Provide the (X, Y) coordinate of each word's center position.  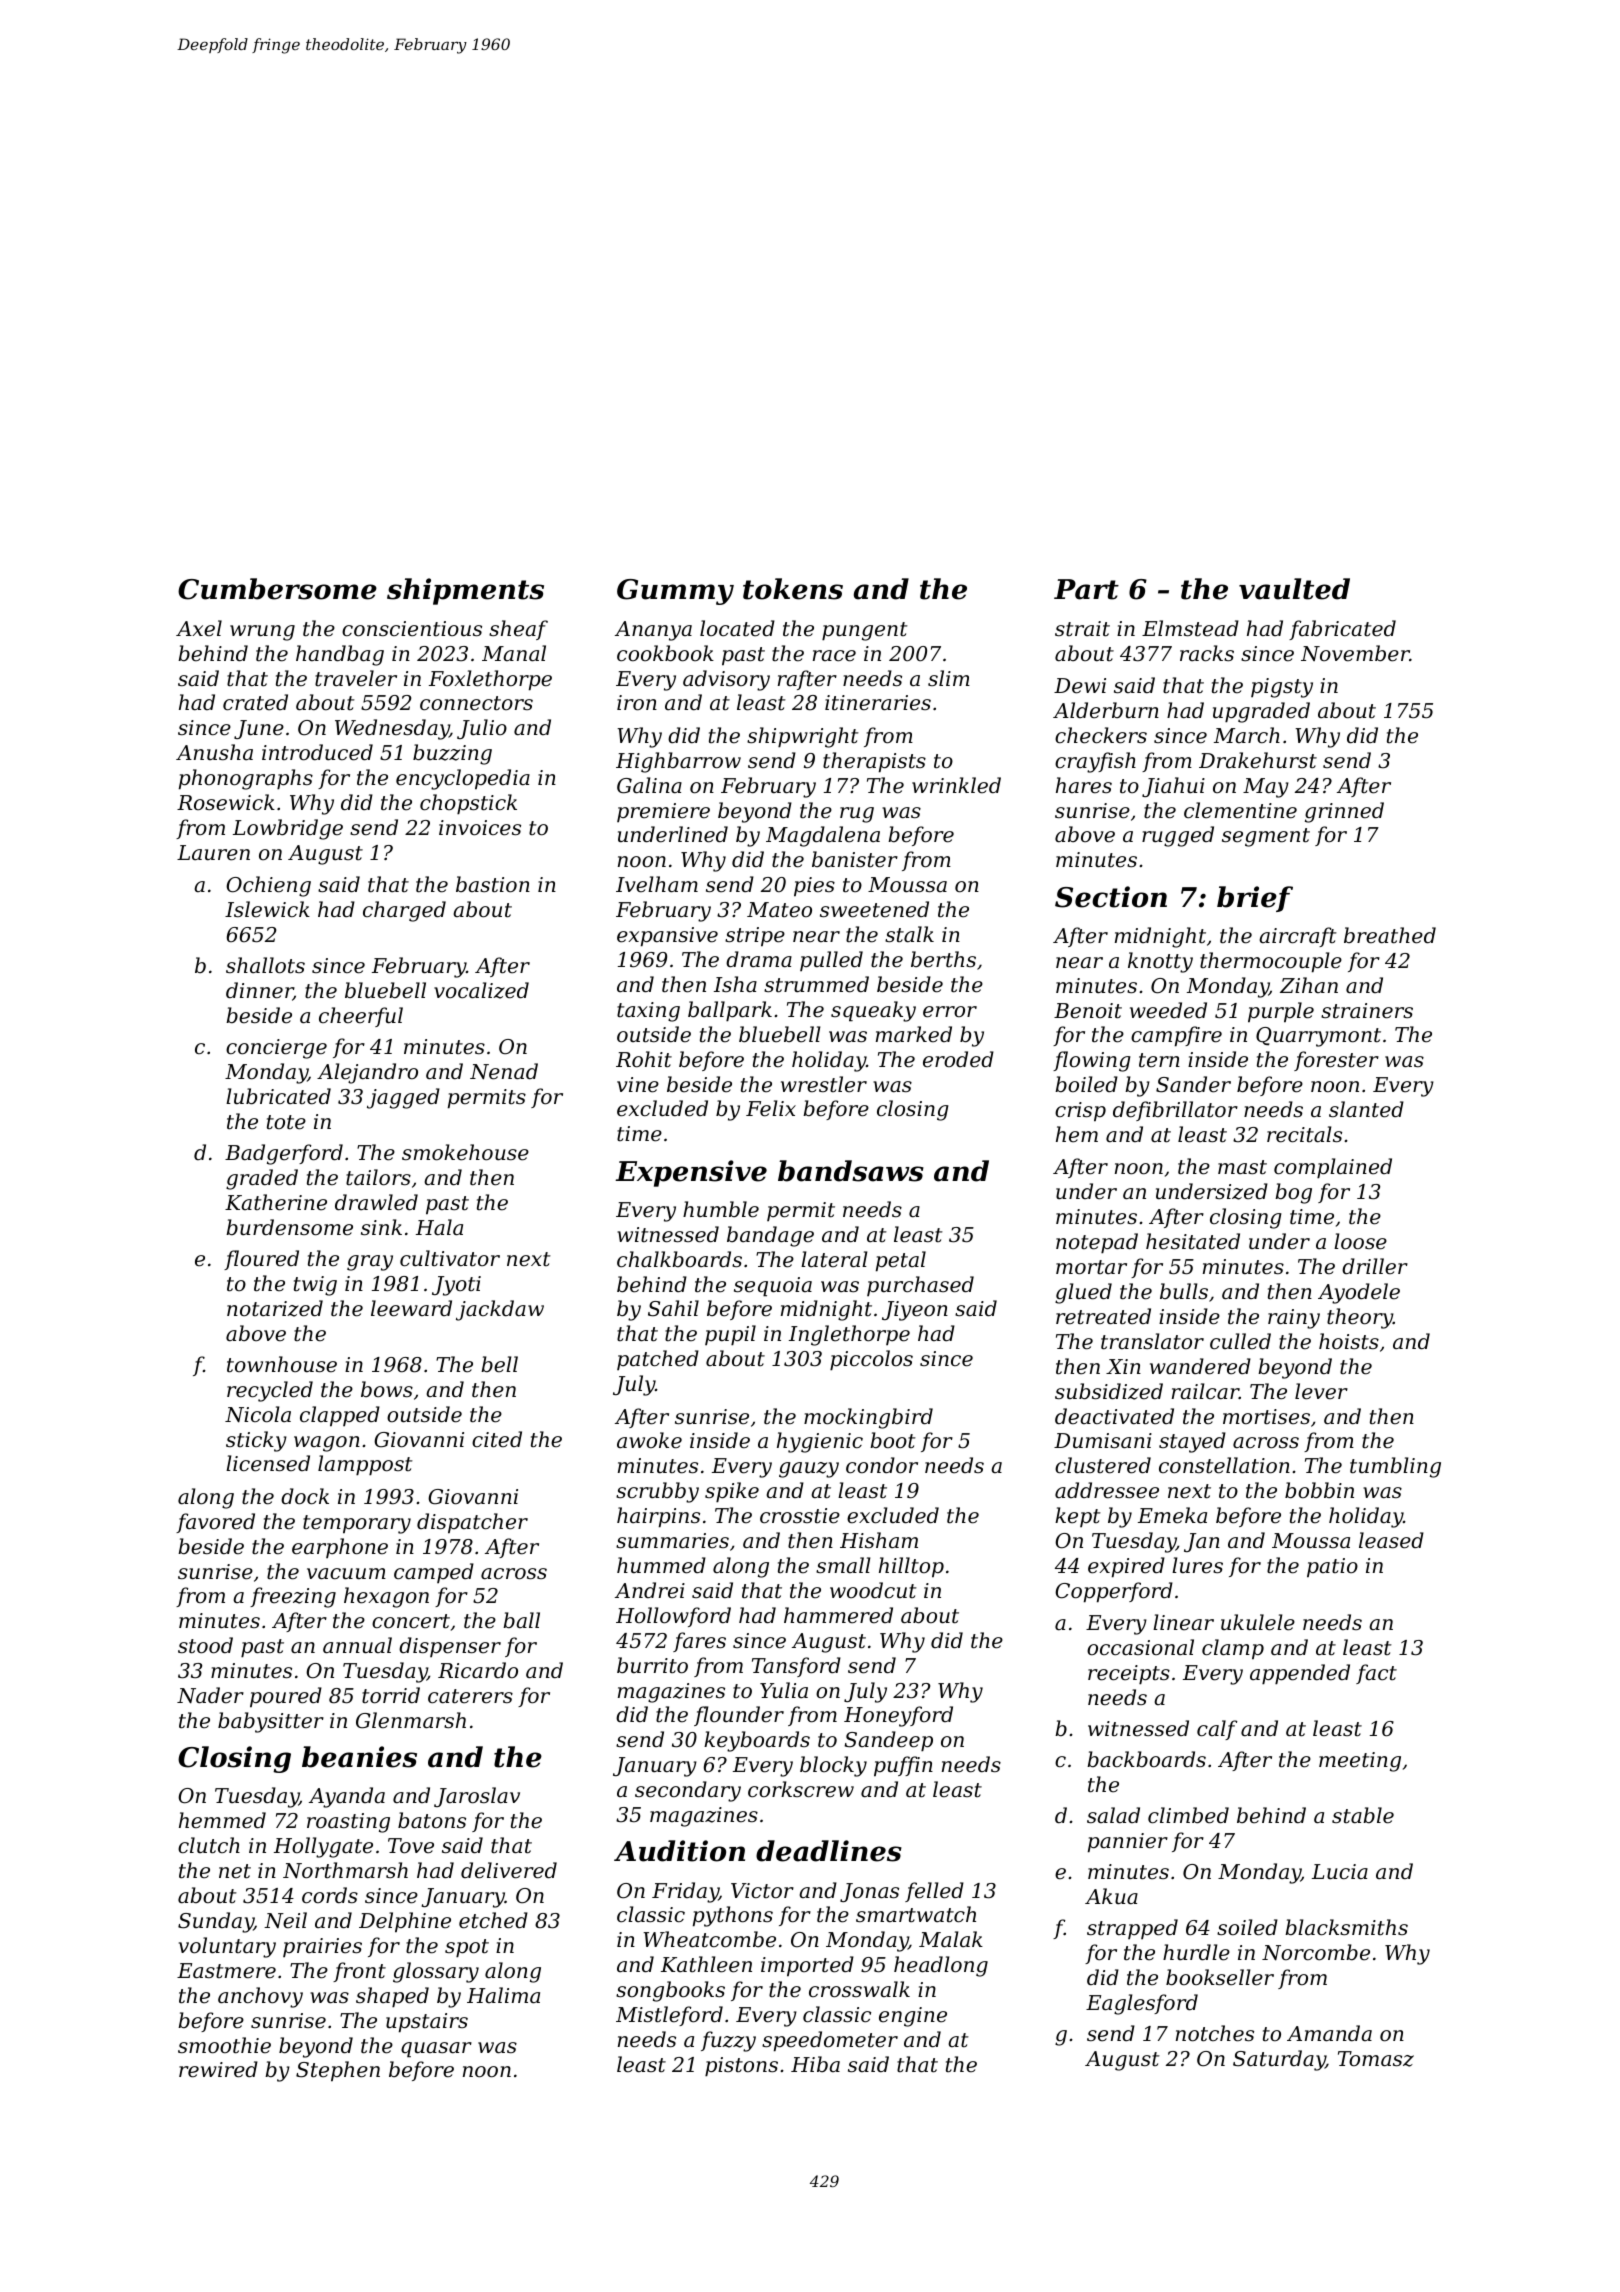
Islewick (267, 909)
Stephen (338, 2071)
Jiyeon (915, 1311)
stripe (755, 937)
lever (1321, 1391)
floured (261, 1260)
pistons (741, 2067)
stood (205, 1645)
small (843, 1565)
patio (1332, 1568)
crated (255, 702)
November (1355, 653)
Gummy (675, 592)
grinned (1344, 812)
